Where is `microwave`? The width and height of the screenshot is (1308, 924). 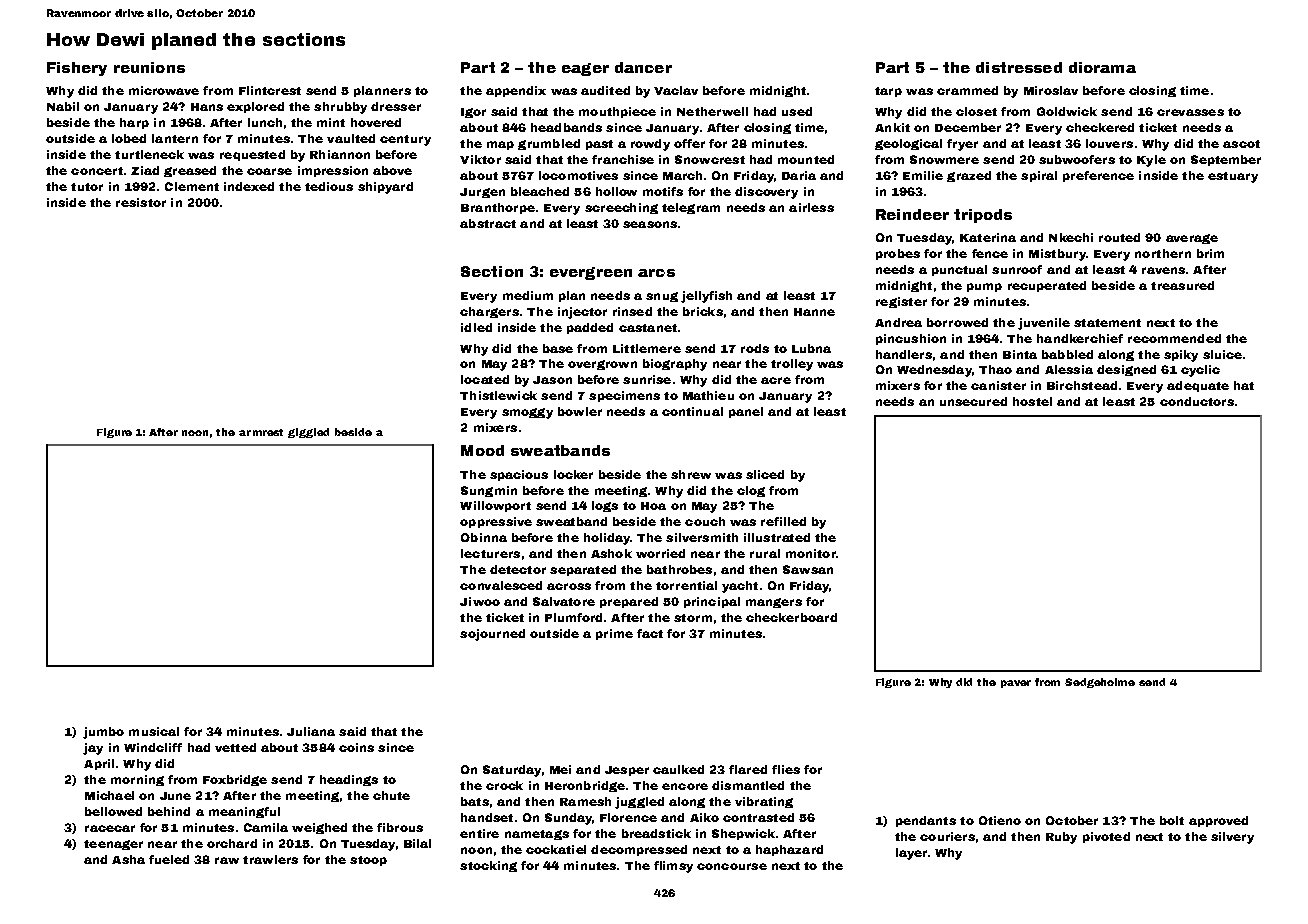
microwave is located at coordinates (164, 90).
